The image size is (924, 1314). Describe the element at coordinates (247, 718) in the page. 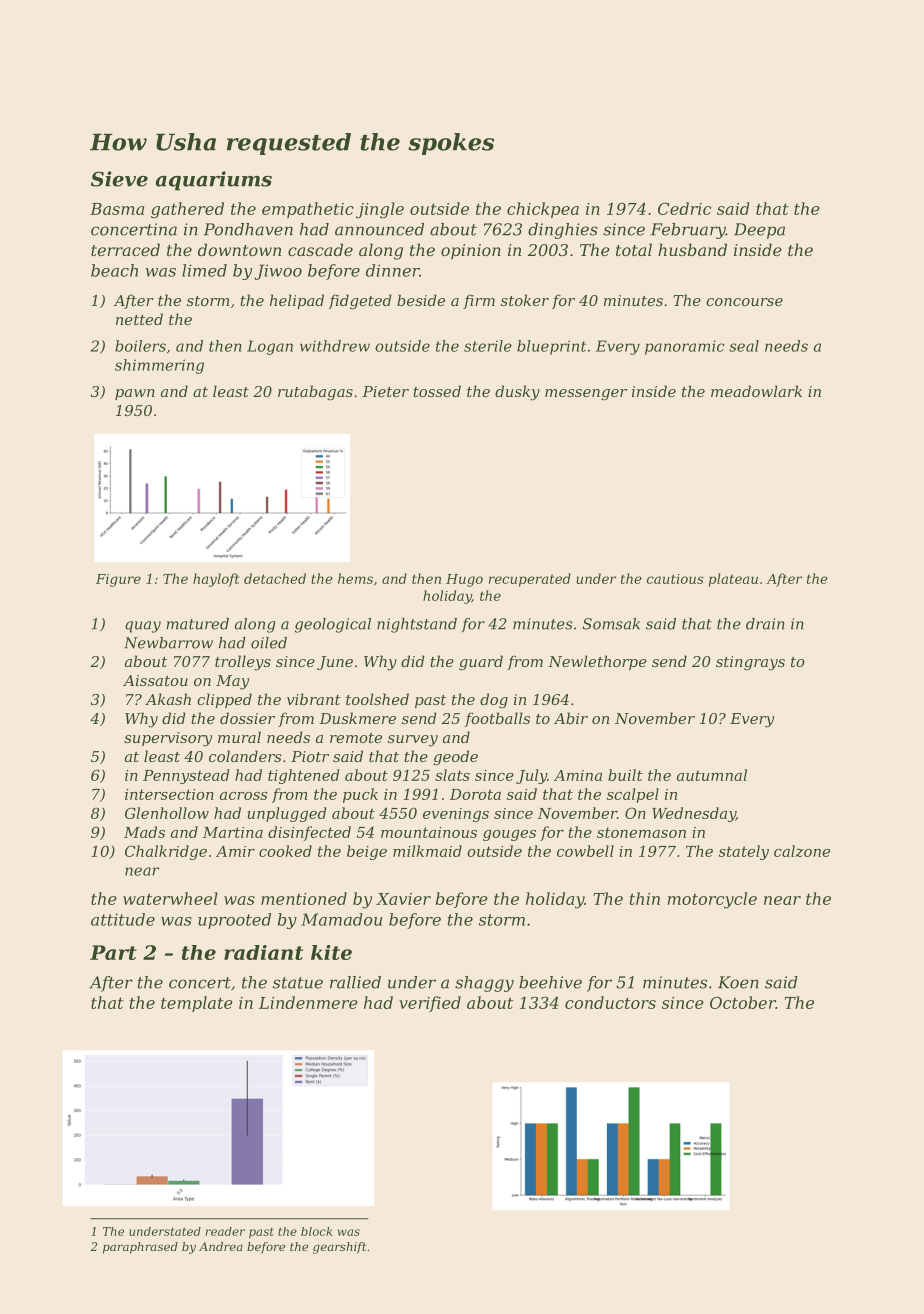

I see `dossier` at that location.
